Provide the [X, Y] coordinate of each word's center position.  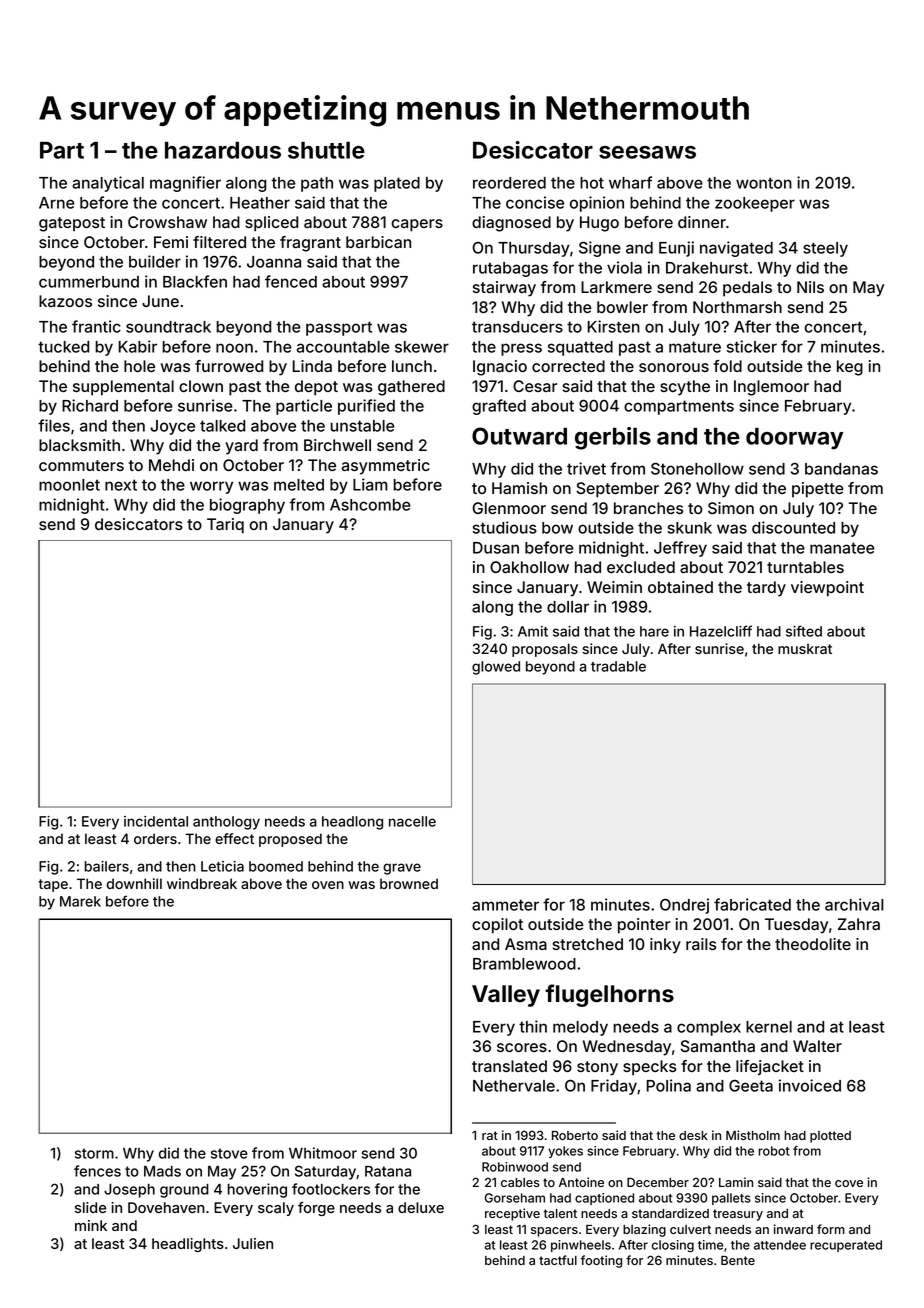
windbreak [202, 883]
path [317, 184]
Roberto [575, 1135]
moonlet [69, 485]
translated [509, 1066]
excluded [641, 567]
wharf [630, 182]
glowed [496, 668]
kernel [769, 1027]
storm [94, 1153]
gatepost [72, 224]
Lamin [736, 1182]
